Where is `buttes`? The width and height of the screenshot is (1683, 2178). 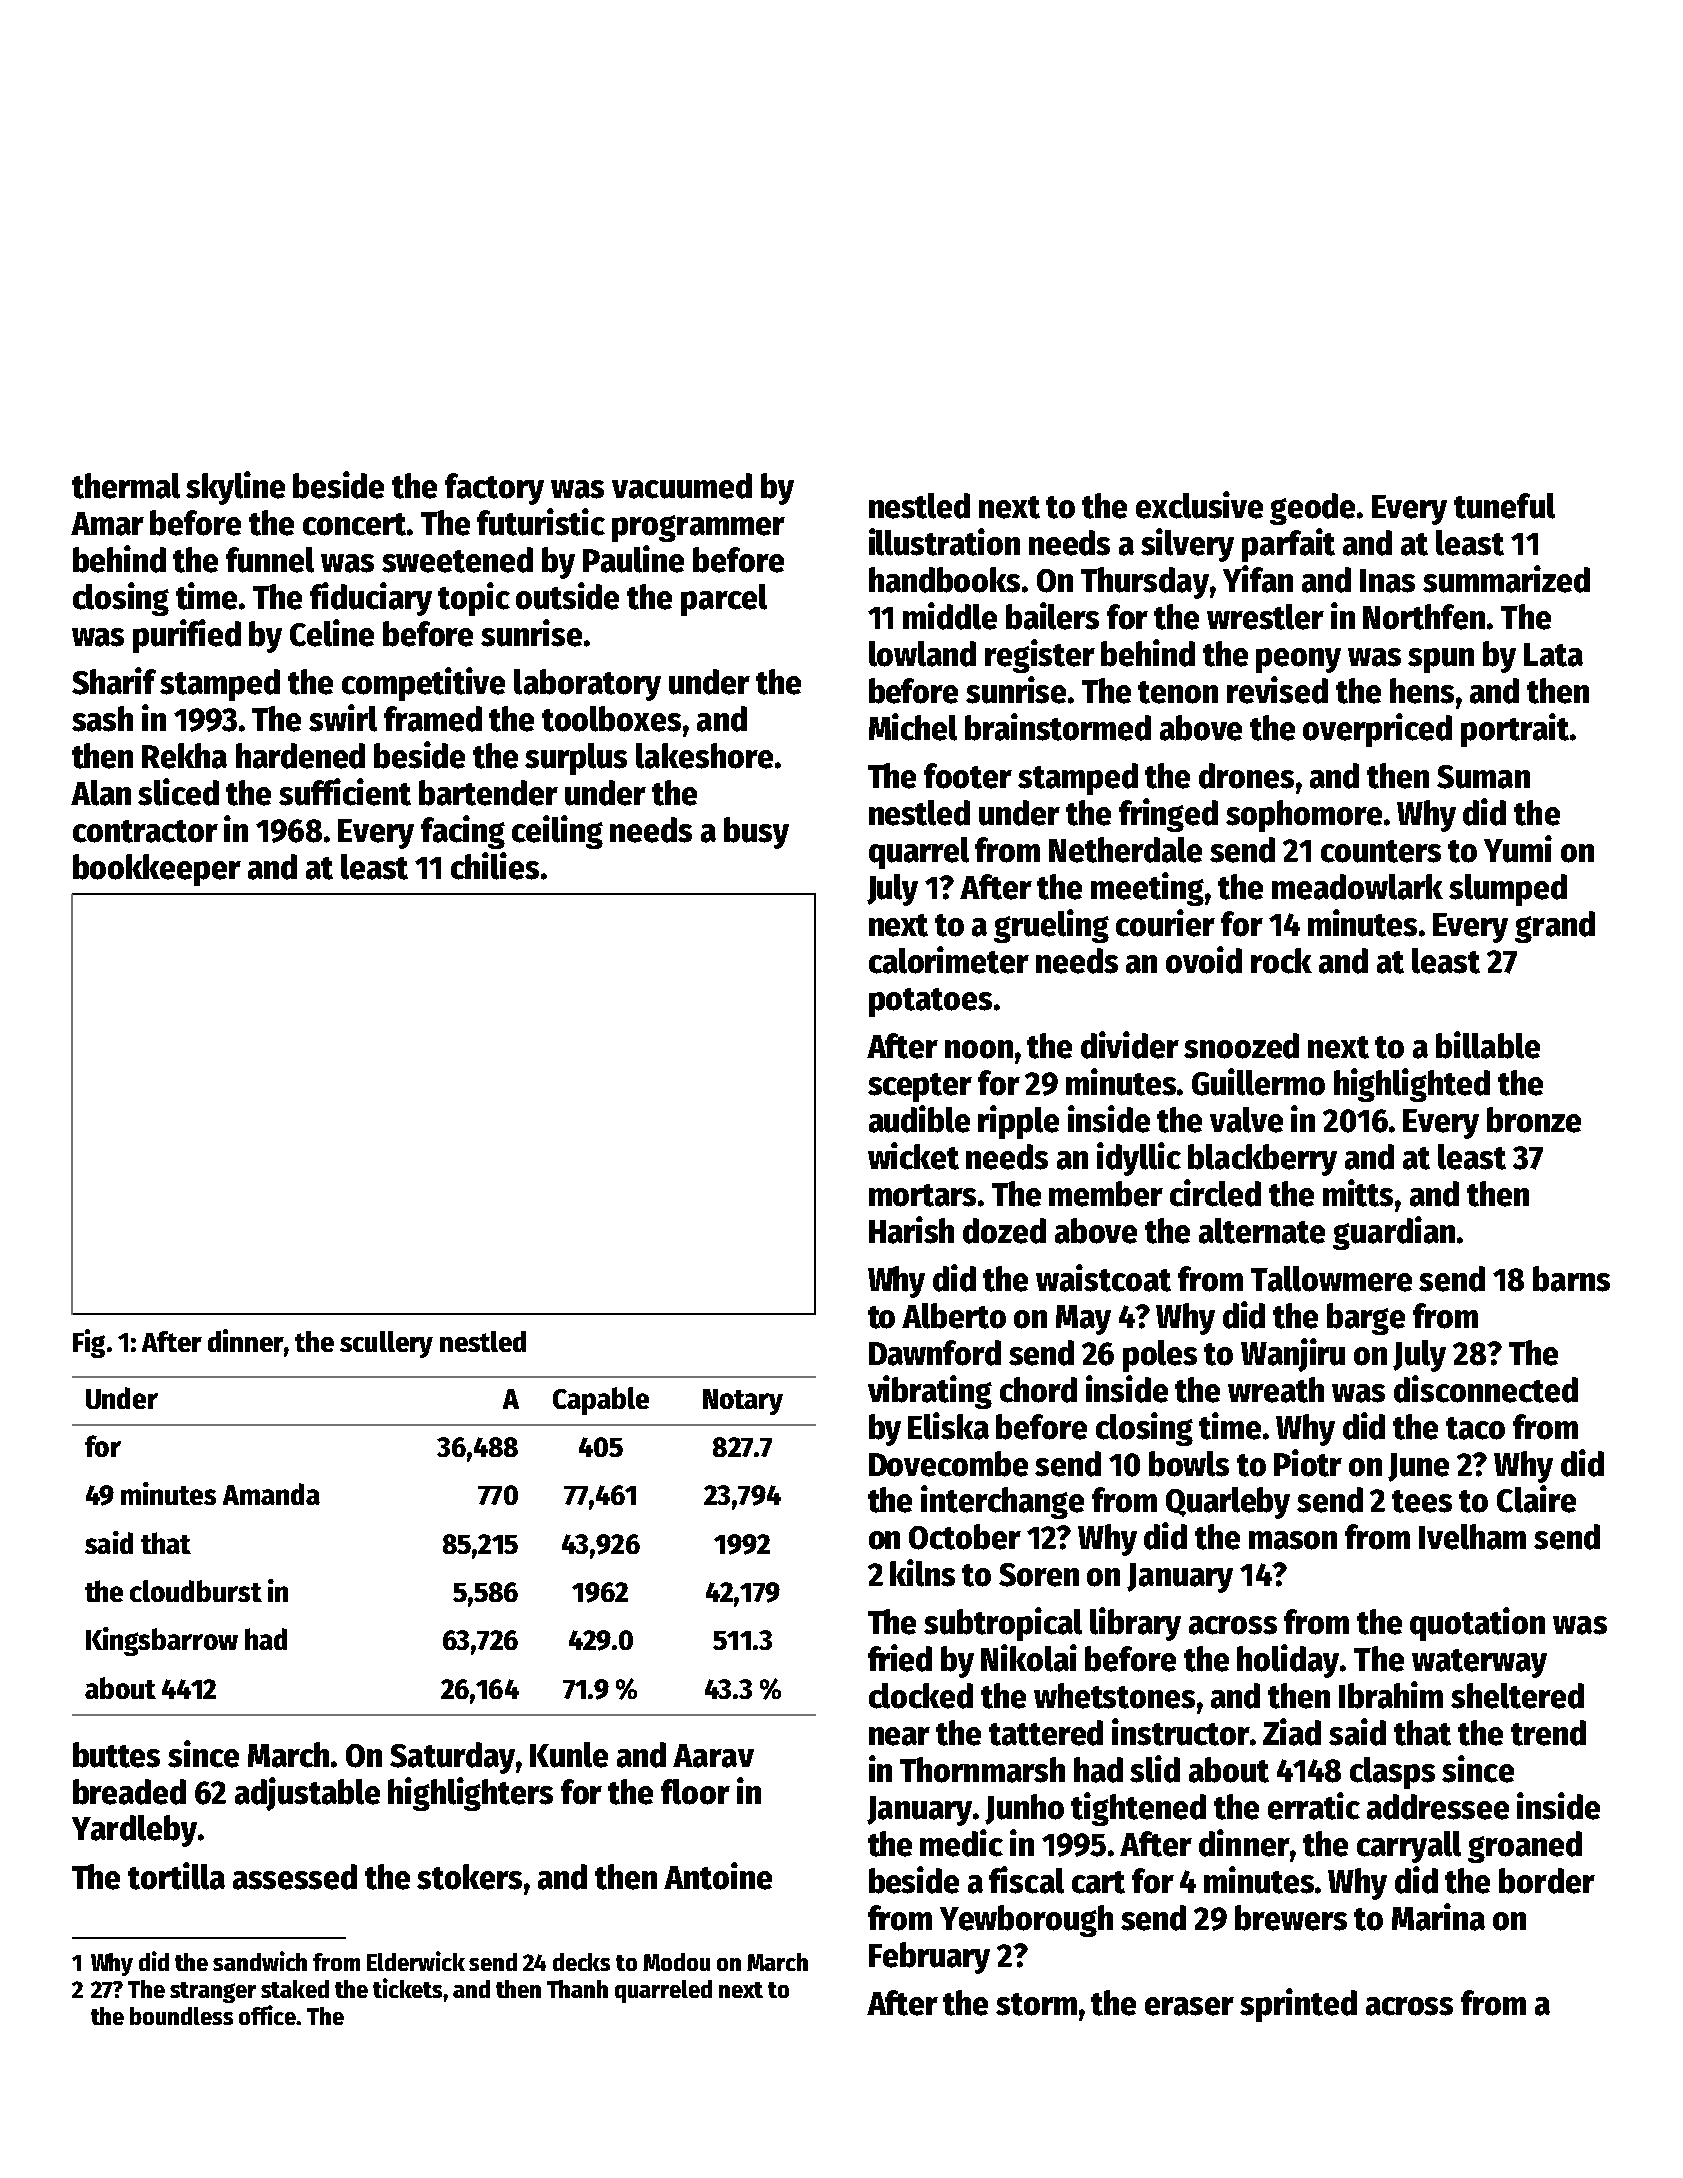 buttes is located at coordinates (116, 1755).
